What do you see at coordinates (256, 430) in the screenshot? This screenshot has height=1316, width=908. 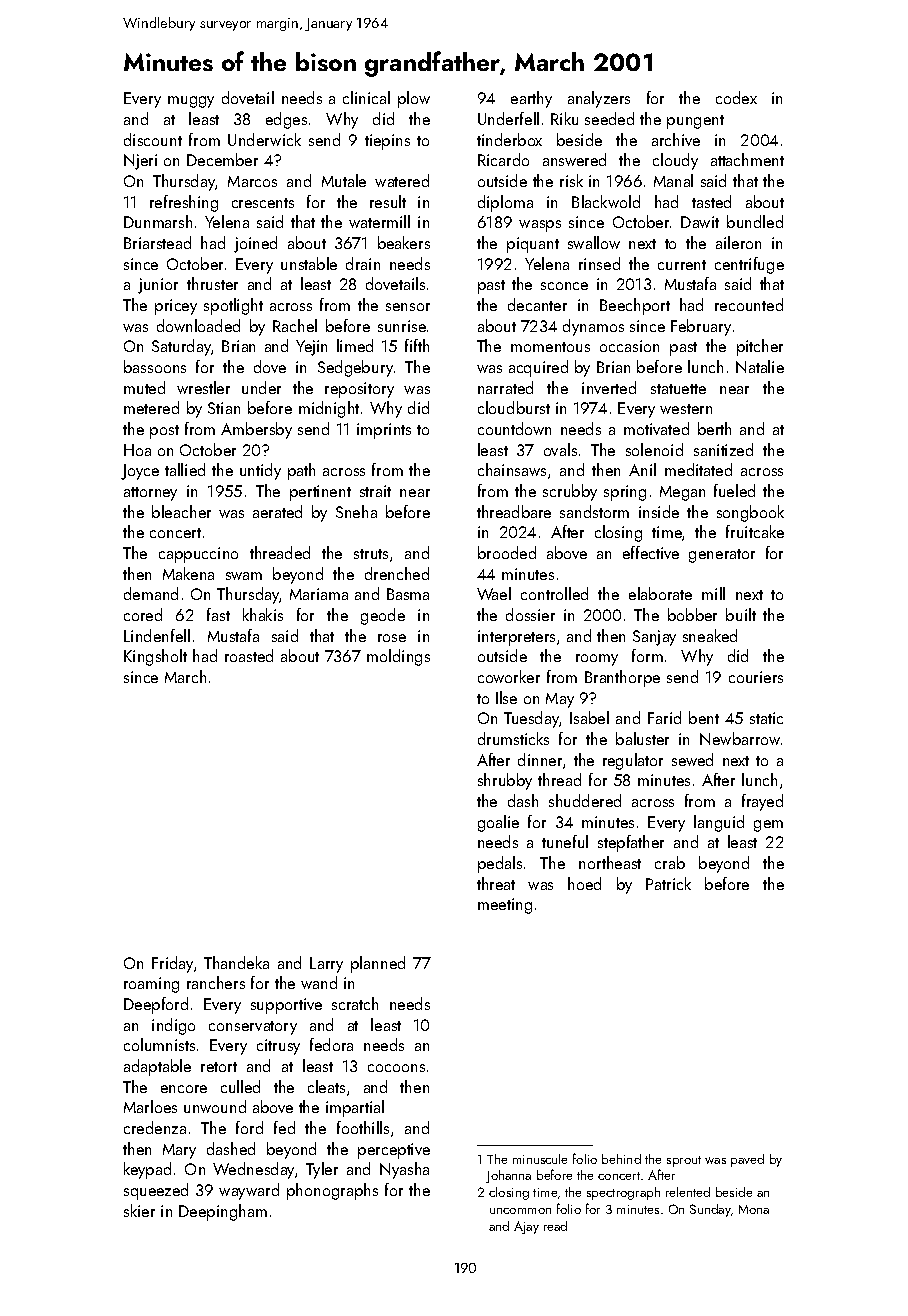 I see `Ambersby` at bounding box center [256, 430].
